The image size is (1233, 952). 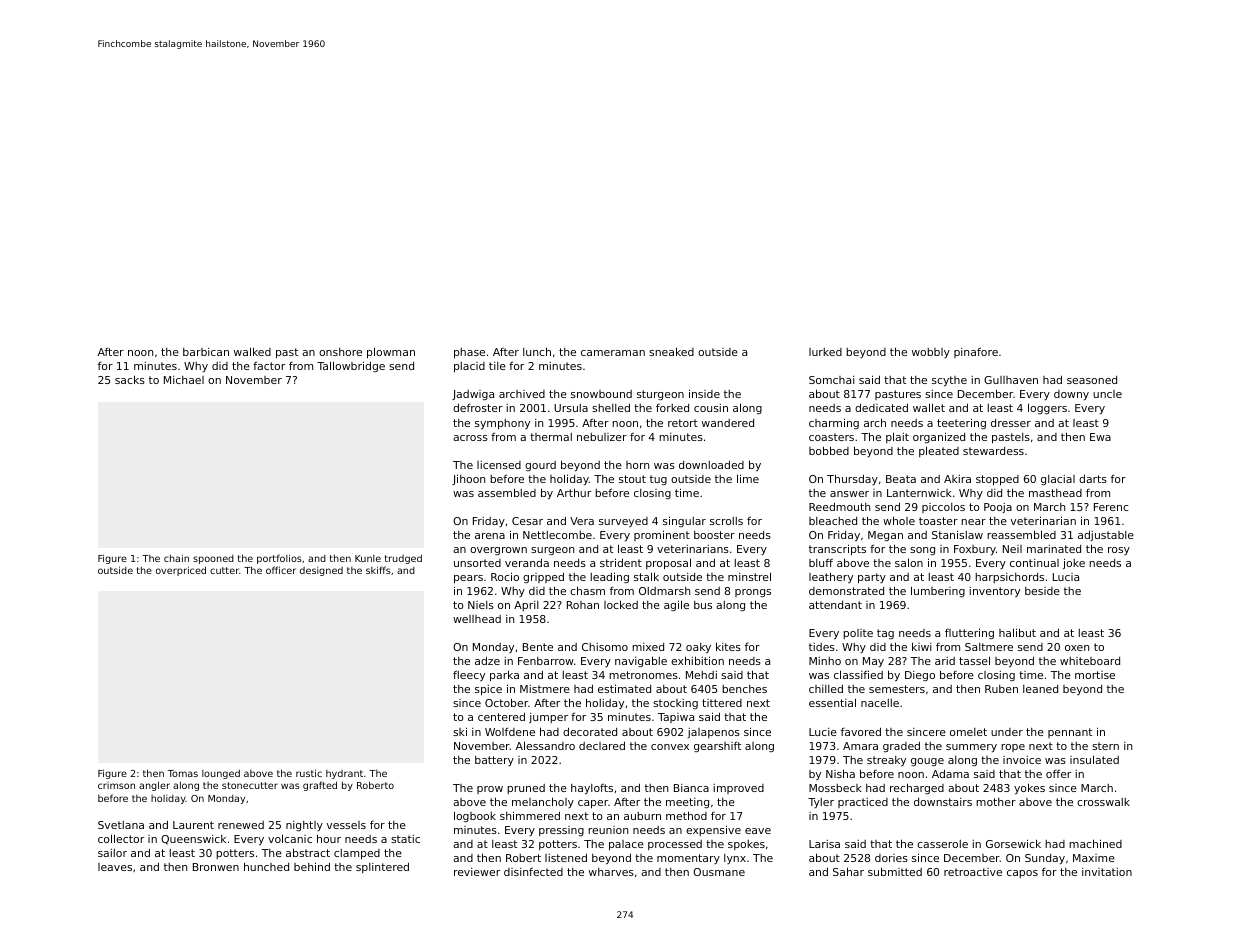 I want to click on mother, so click(x=996, y=802).
